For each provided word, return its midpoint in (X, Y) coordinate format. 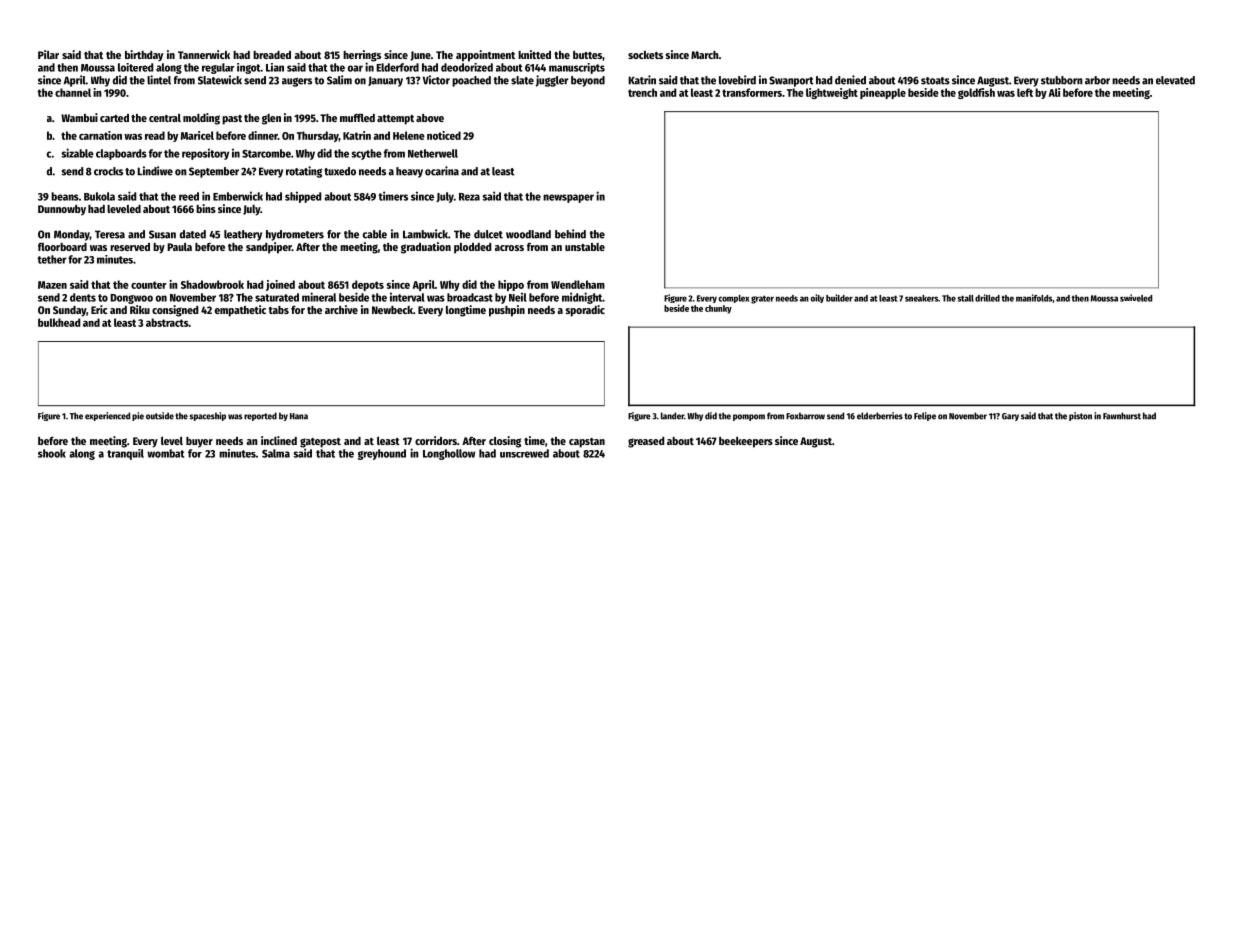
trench (642, 92)
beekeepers (746, 442)
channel (73, 92)
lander (672, 416)
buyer (199, 442)
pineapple (883, 93)
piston (1080, 416)
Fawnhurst (1122, 416)
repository (205, 154)
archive (341, 309)
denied (850, 80)
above (430, 118)
